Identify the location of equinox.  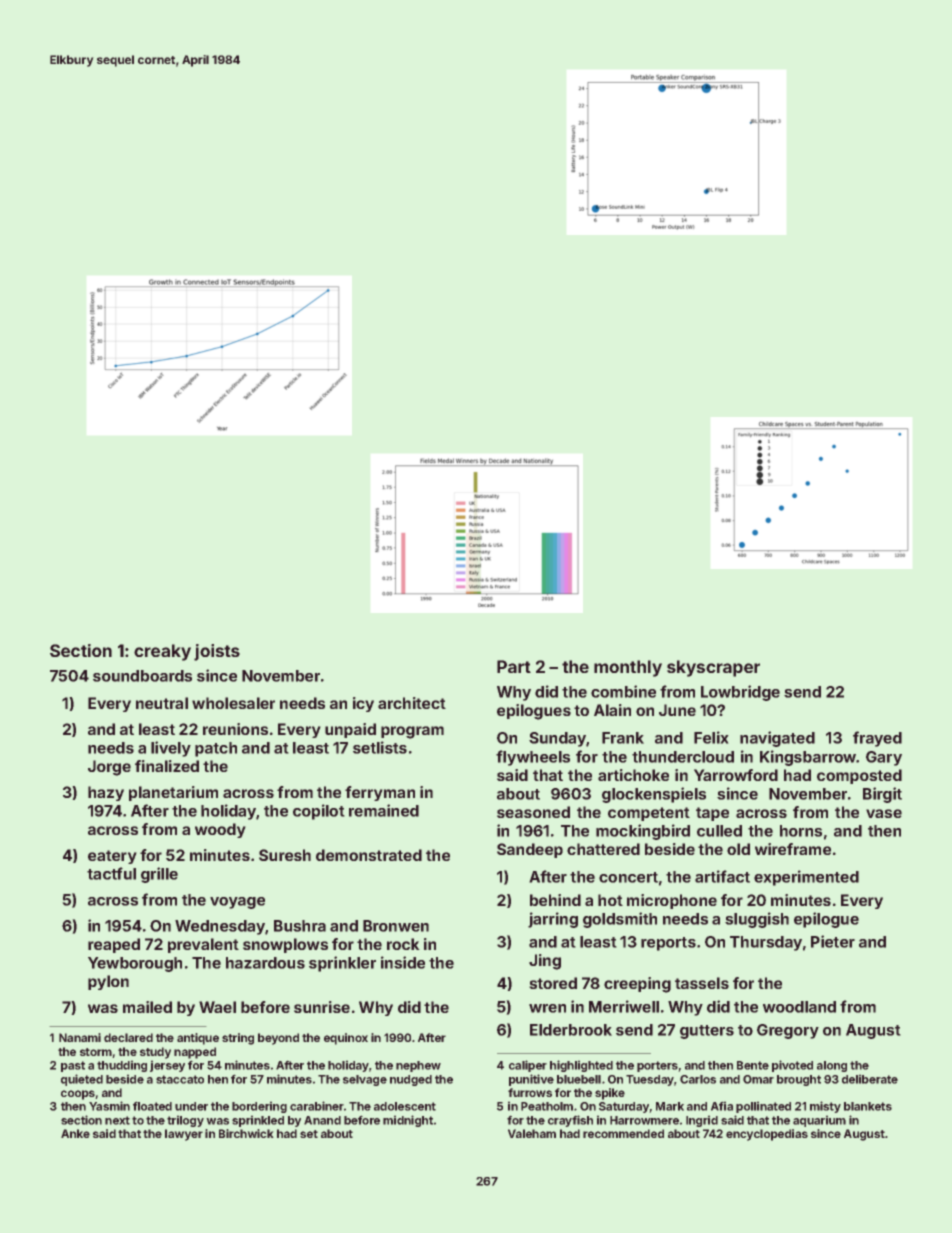
(346, 1039).
